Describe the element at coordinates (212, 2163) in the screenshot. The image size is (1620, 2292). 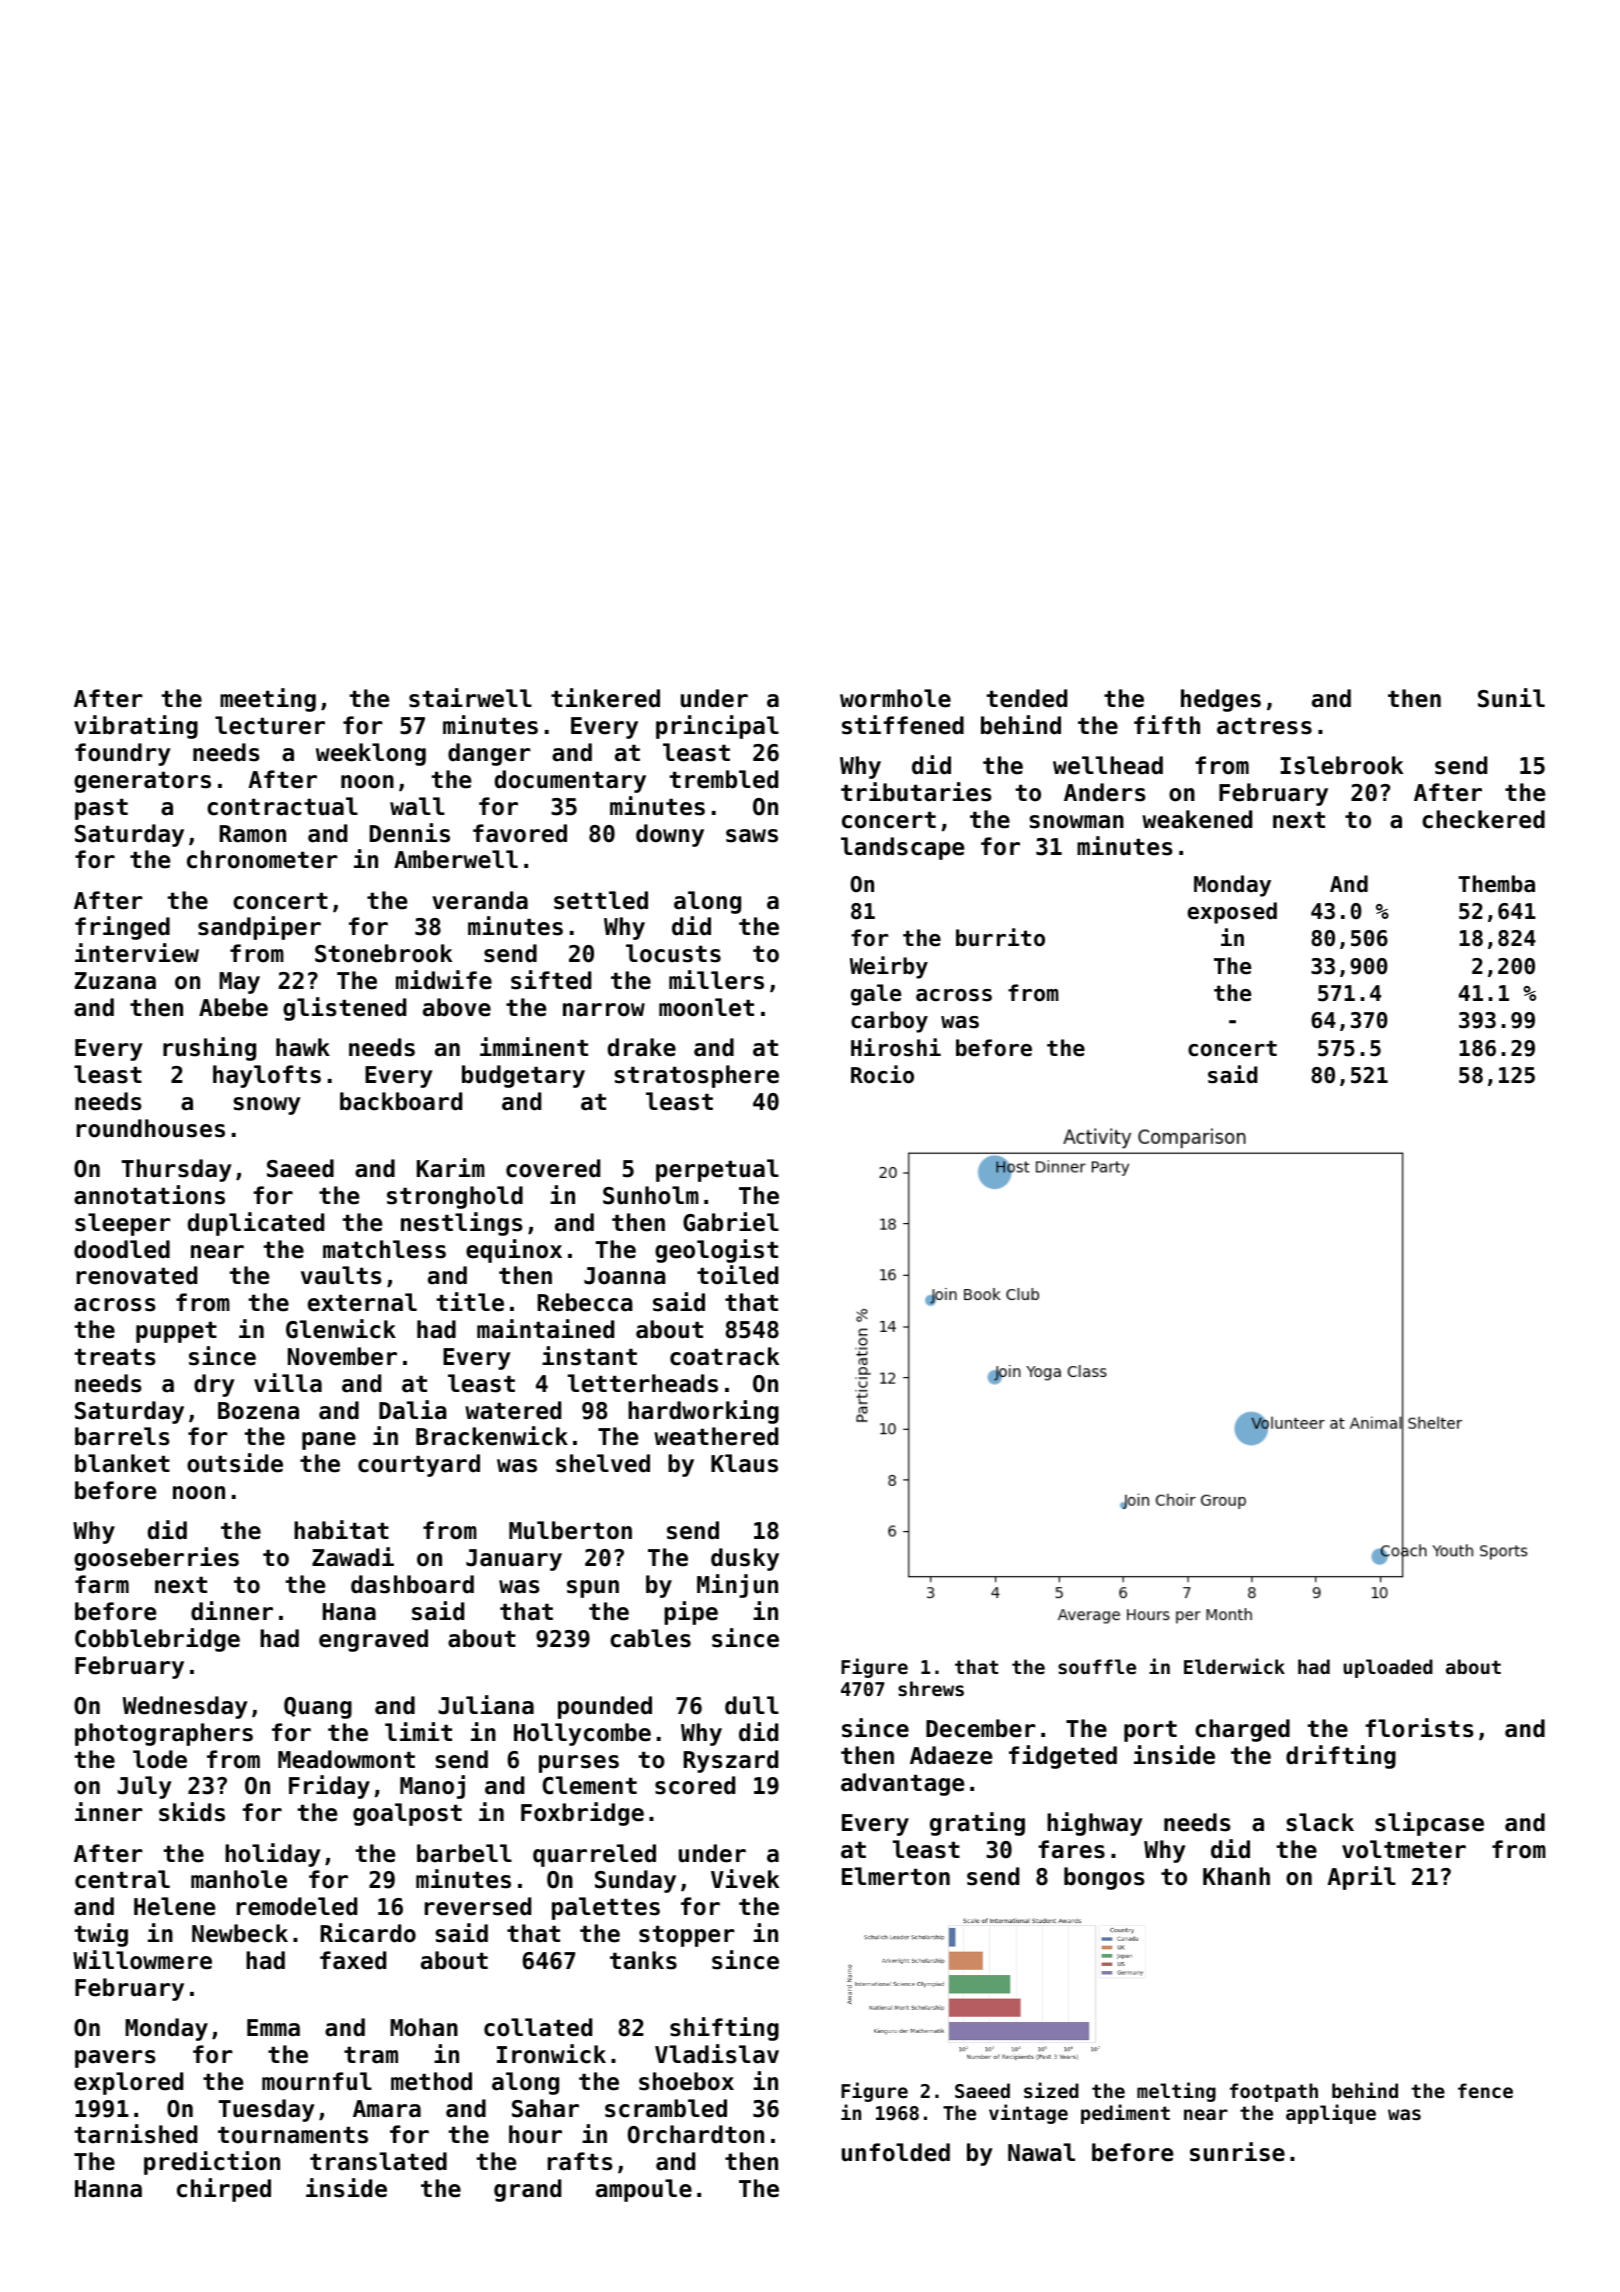
I see `prediction` at that location.
